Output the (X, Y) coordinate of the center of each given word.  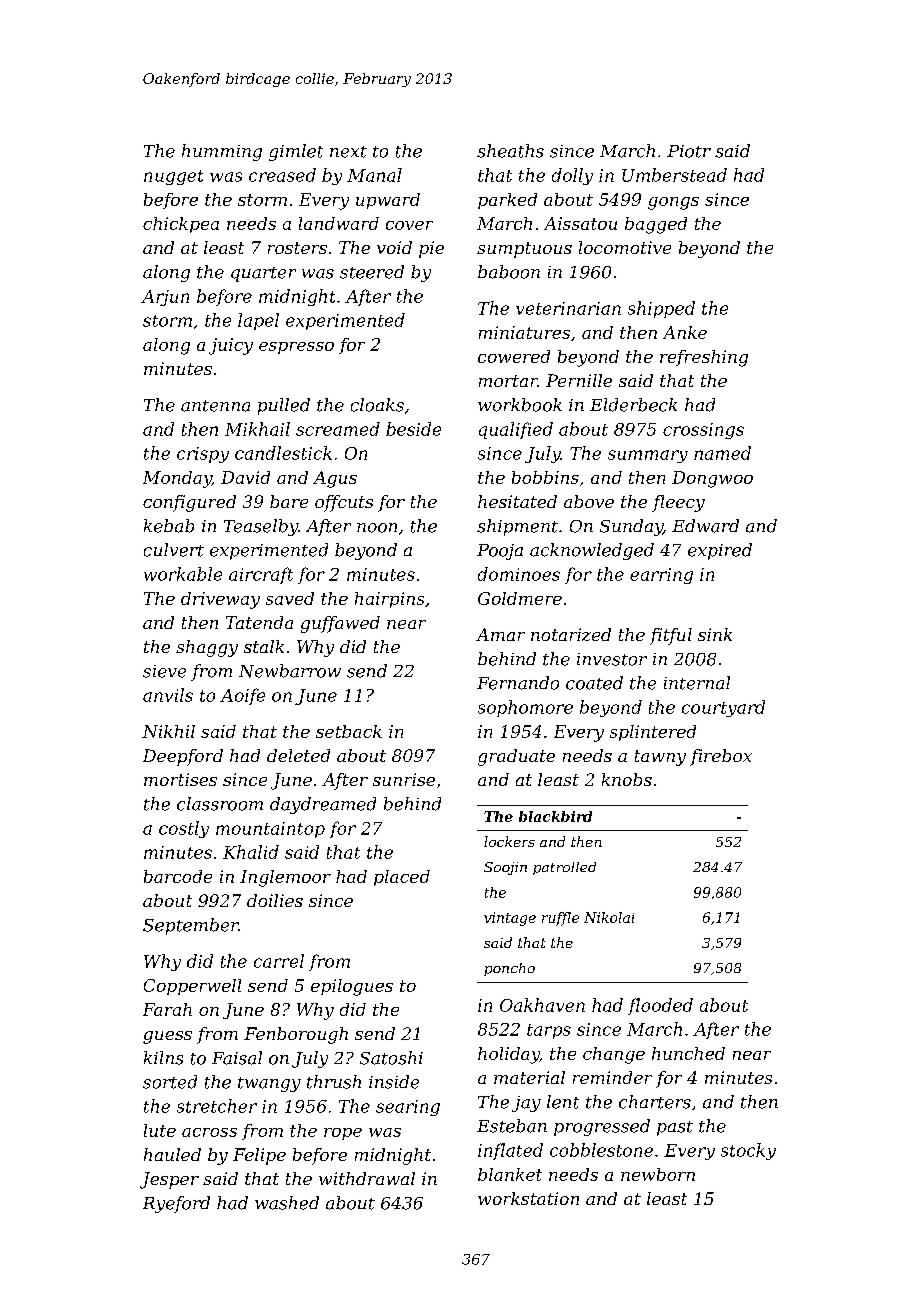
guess (167, 1037)
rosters (297, 248)
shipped (661, 309)
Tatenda (259, 622)
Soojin (505, 868)
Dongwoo (712, 479)
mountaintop (270, 830)
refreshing (704, 358)
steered (372, 272)
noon (377, 528)
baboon (509, 272)
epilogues (352, 987)
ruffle (560, 919)
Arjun (165, 298)
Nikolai (609, 917)
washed (287, 1203)
